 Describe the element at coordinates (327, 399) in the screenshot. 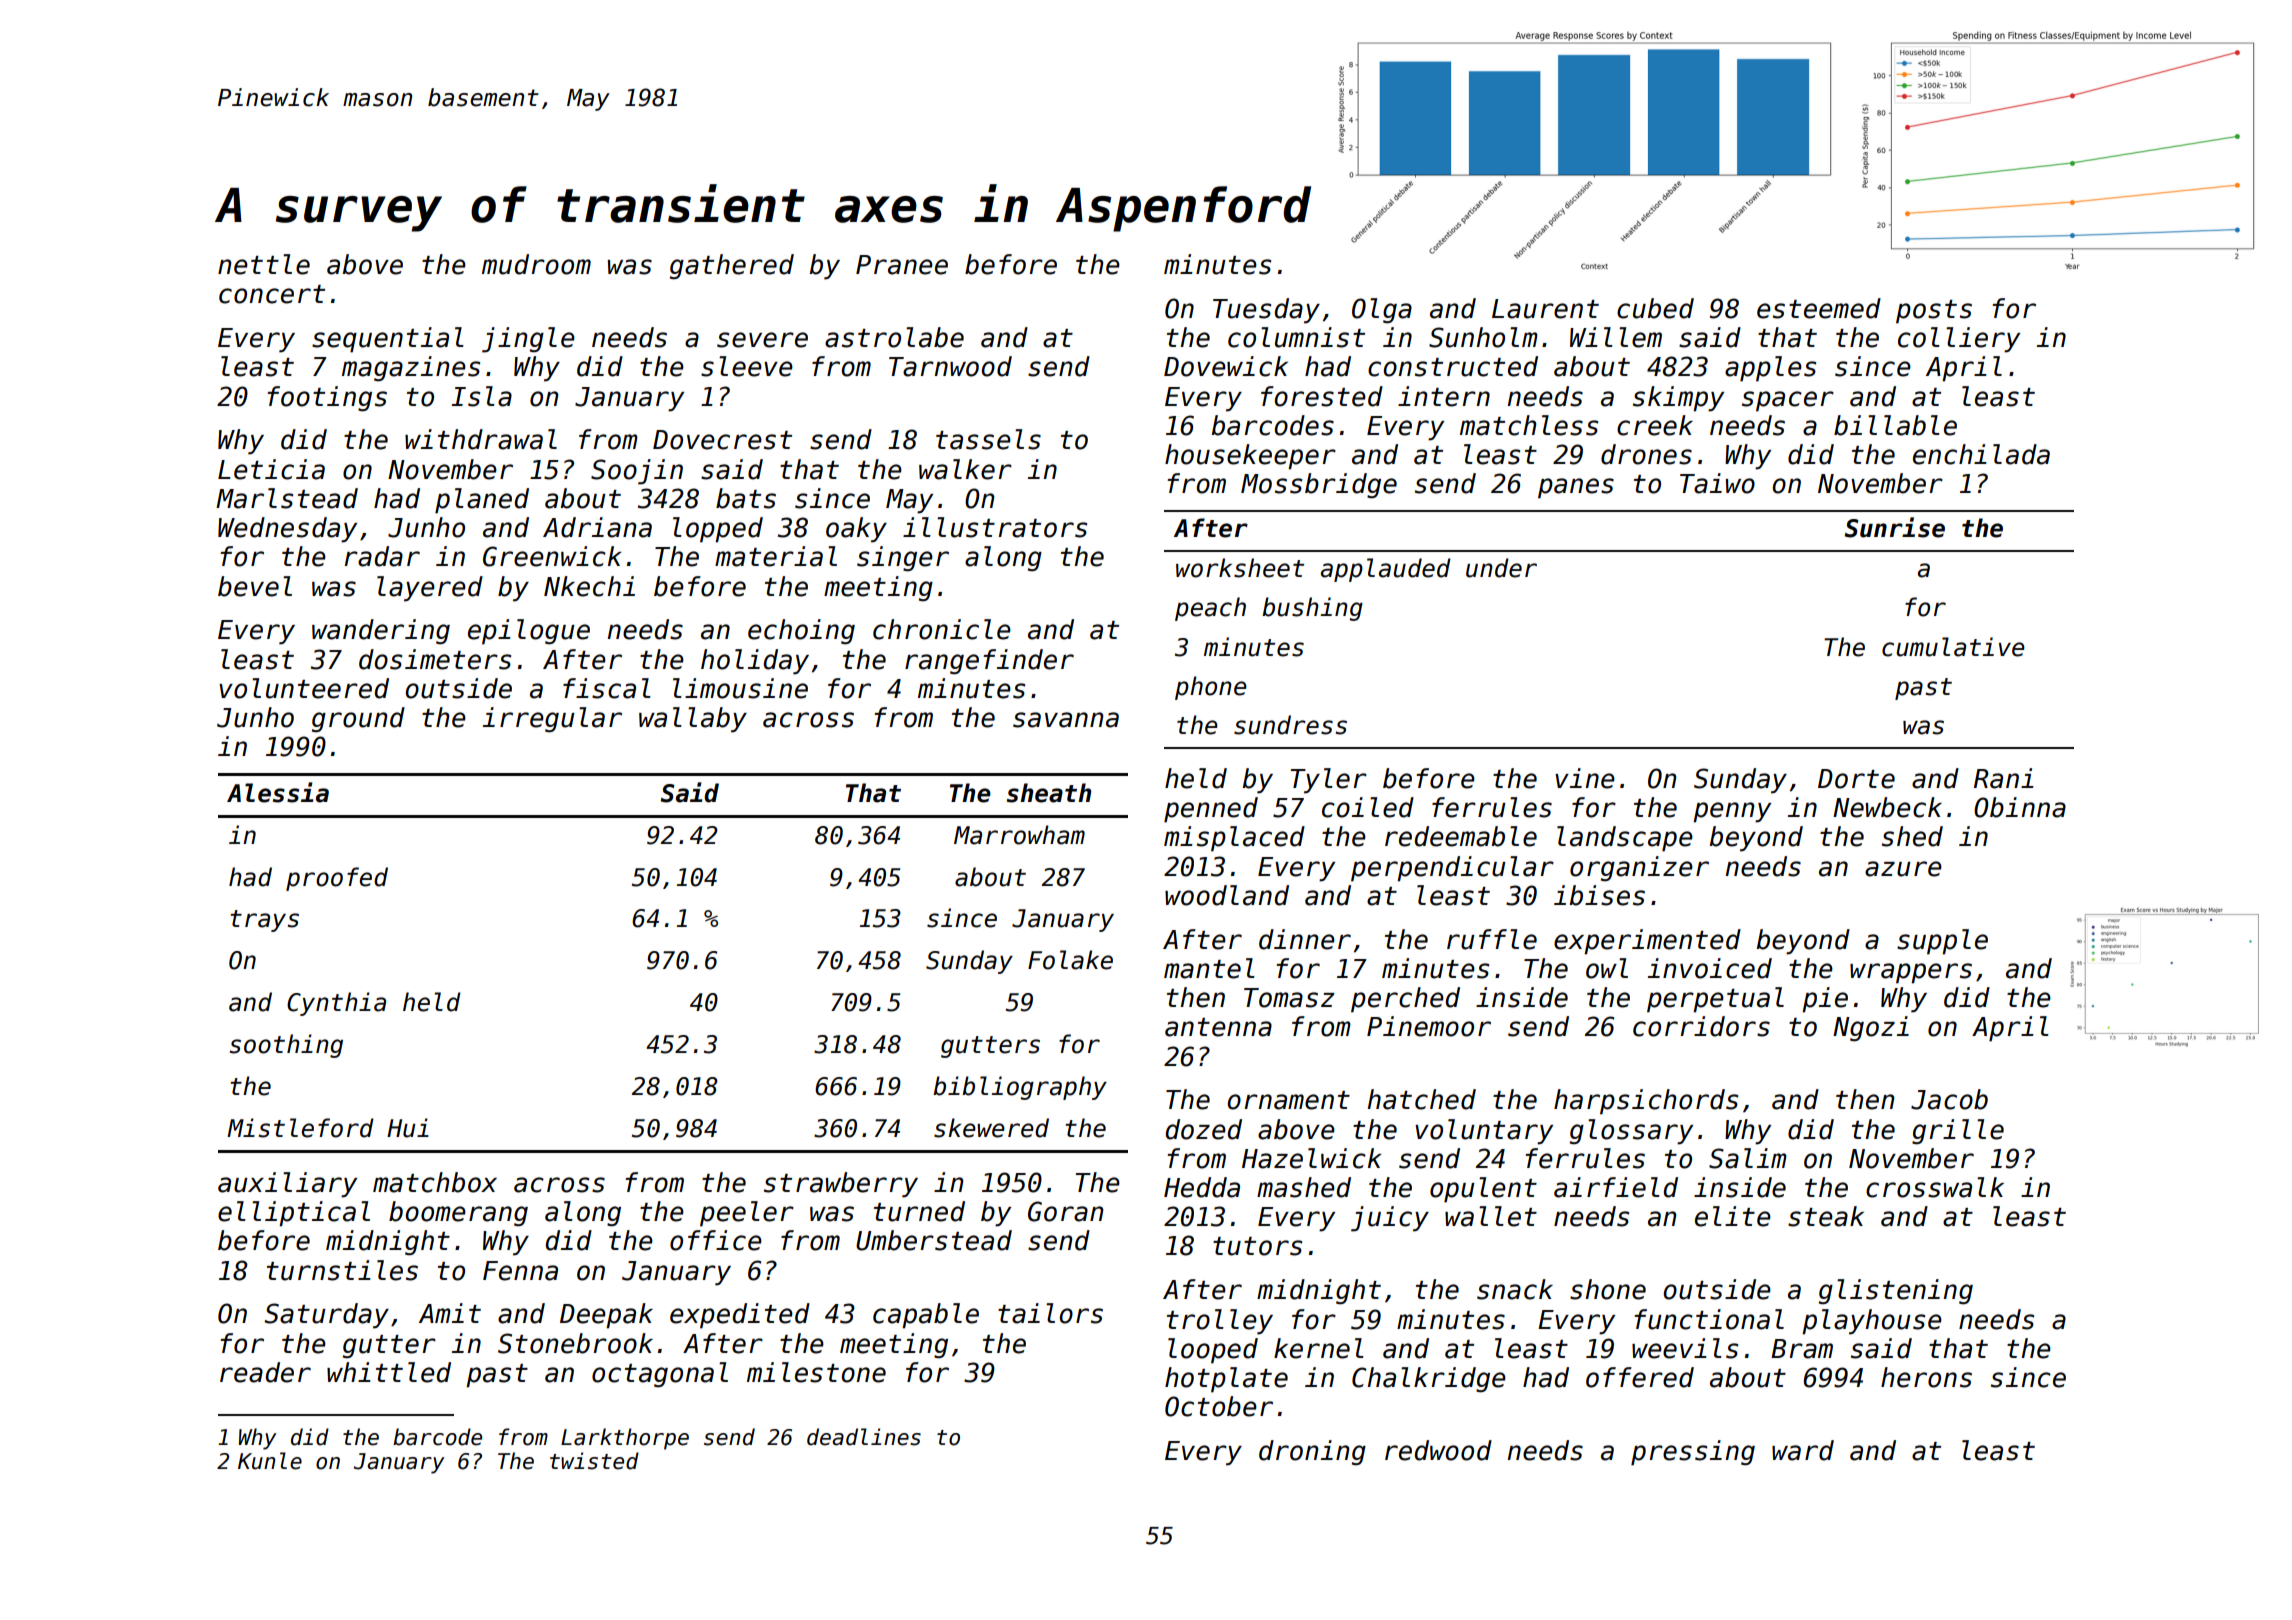

I see `footings` at that location.
